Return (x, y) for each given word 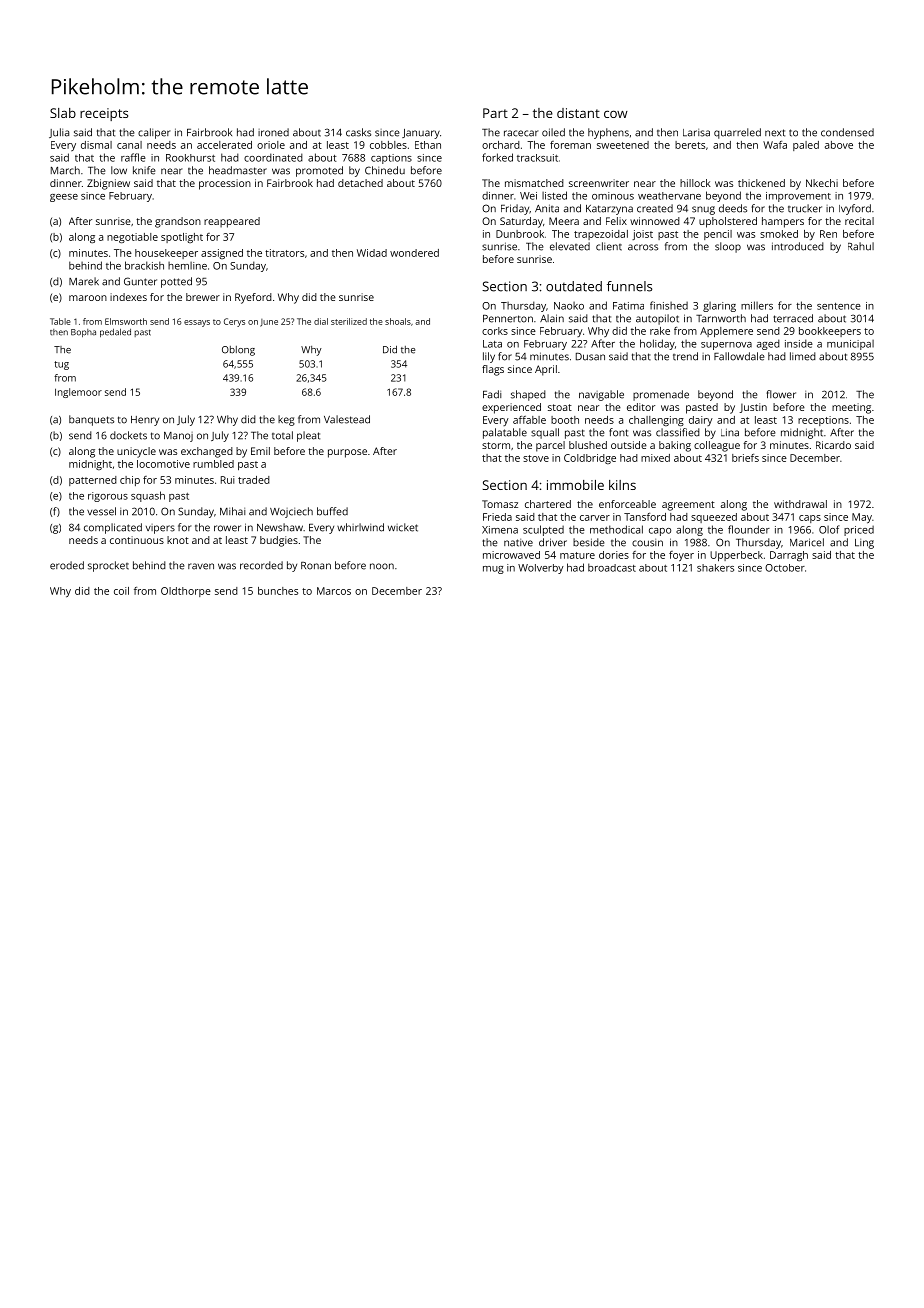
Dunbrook (520, 234)
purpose (347, 453)
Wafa (775, 145)
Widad (372, 253)
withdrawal (800, 504)
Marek (84, 281)
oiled (553, 132)
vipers (160, 529)
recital (859, 221)
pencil (718, 235)
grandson (178, 222)
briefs (745, 458)
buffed (332, 511)
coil (121, 591)
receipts (104, 114)
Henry (145, 421)
